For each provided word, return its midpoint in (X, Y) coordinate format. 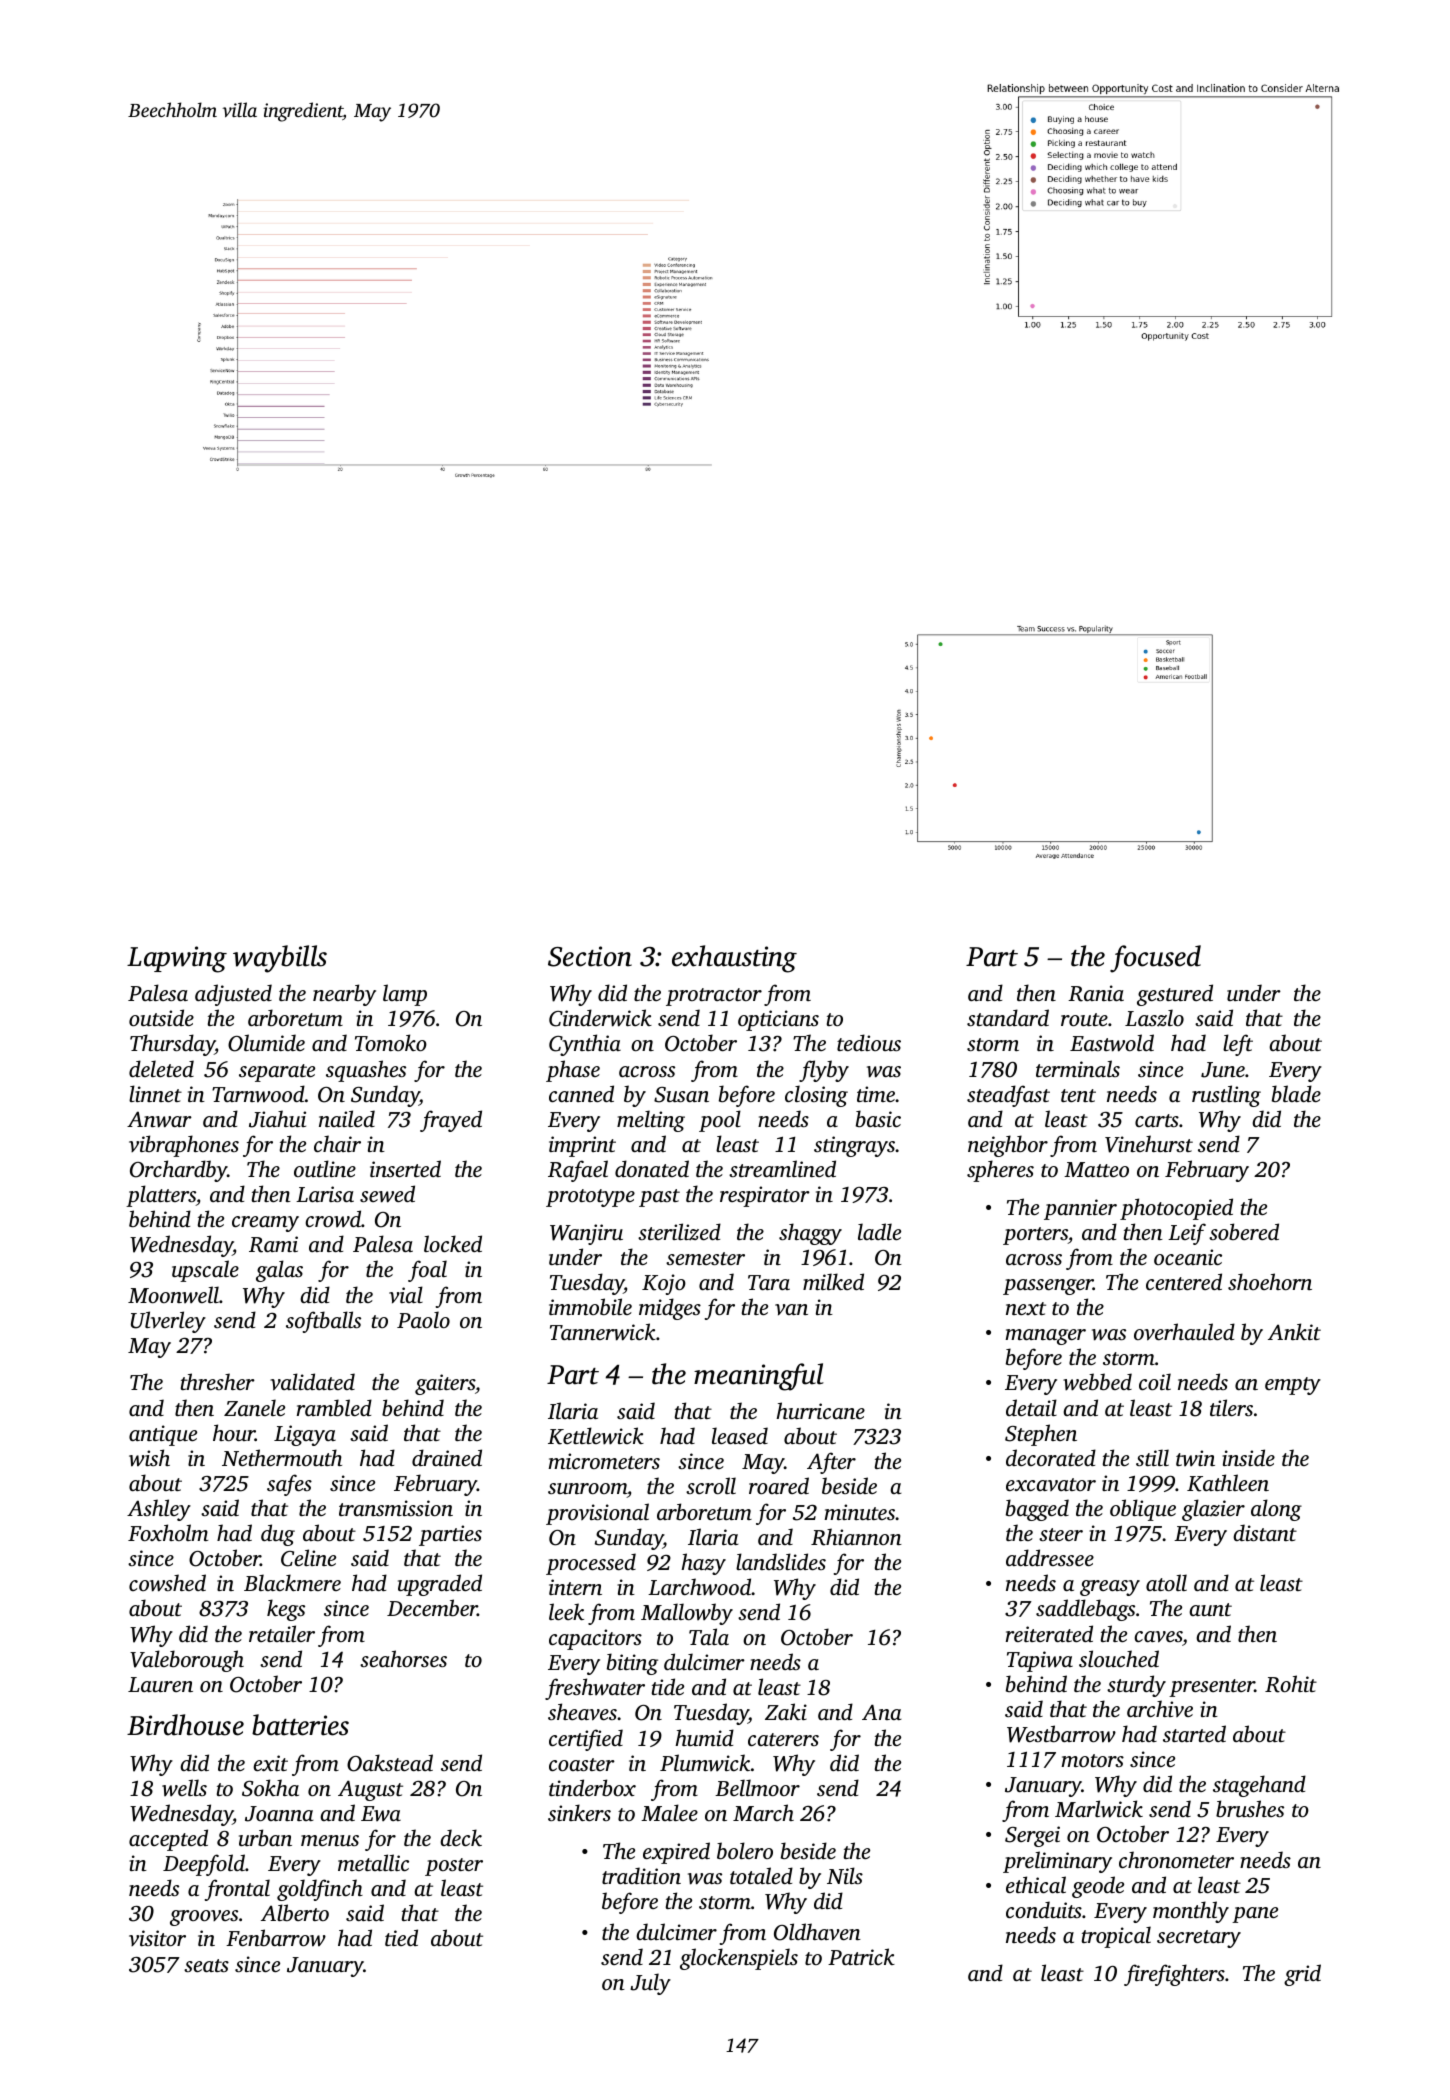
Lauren (160, 1684)
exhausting (734, 959)
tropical (1116, 1937)
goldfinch (320, 1890)
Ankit (1294, 1331)
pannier (1080, 1209)
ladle (879, 1231)
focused (1155, 959)
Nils (845, 1875)
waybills (280, 959)
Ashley (159, 1510)
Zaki (786, 1711)
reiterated (1049, 1633)
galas (279, 1271)
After (831, 1463)
